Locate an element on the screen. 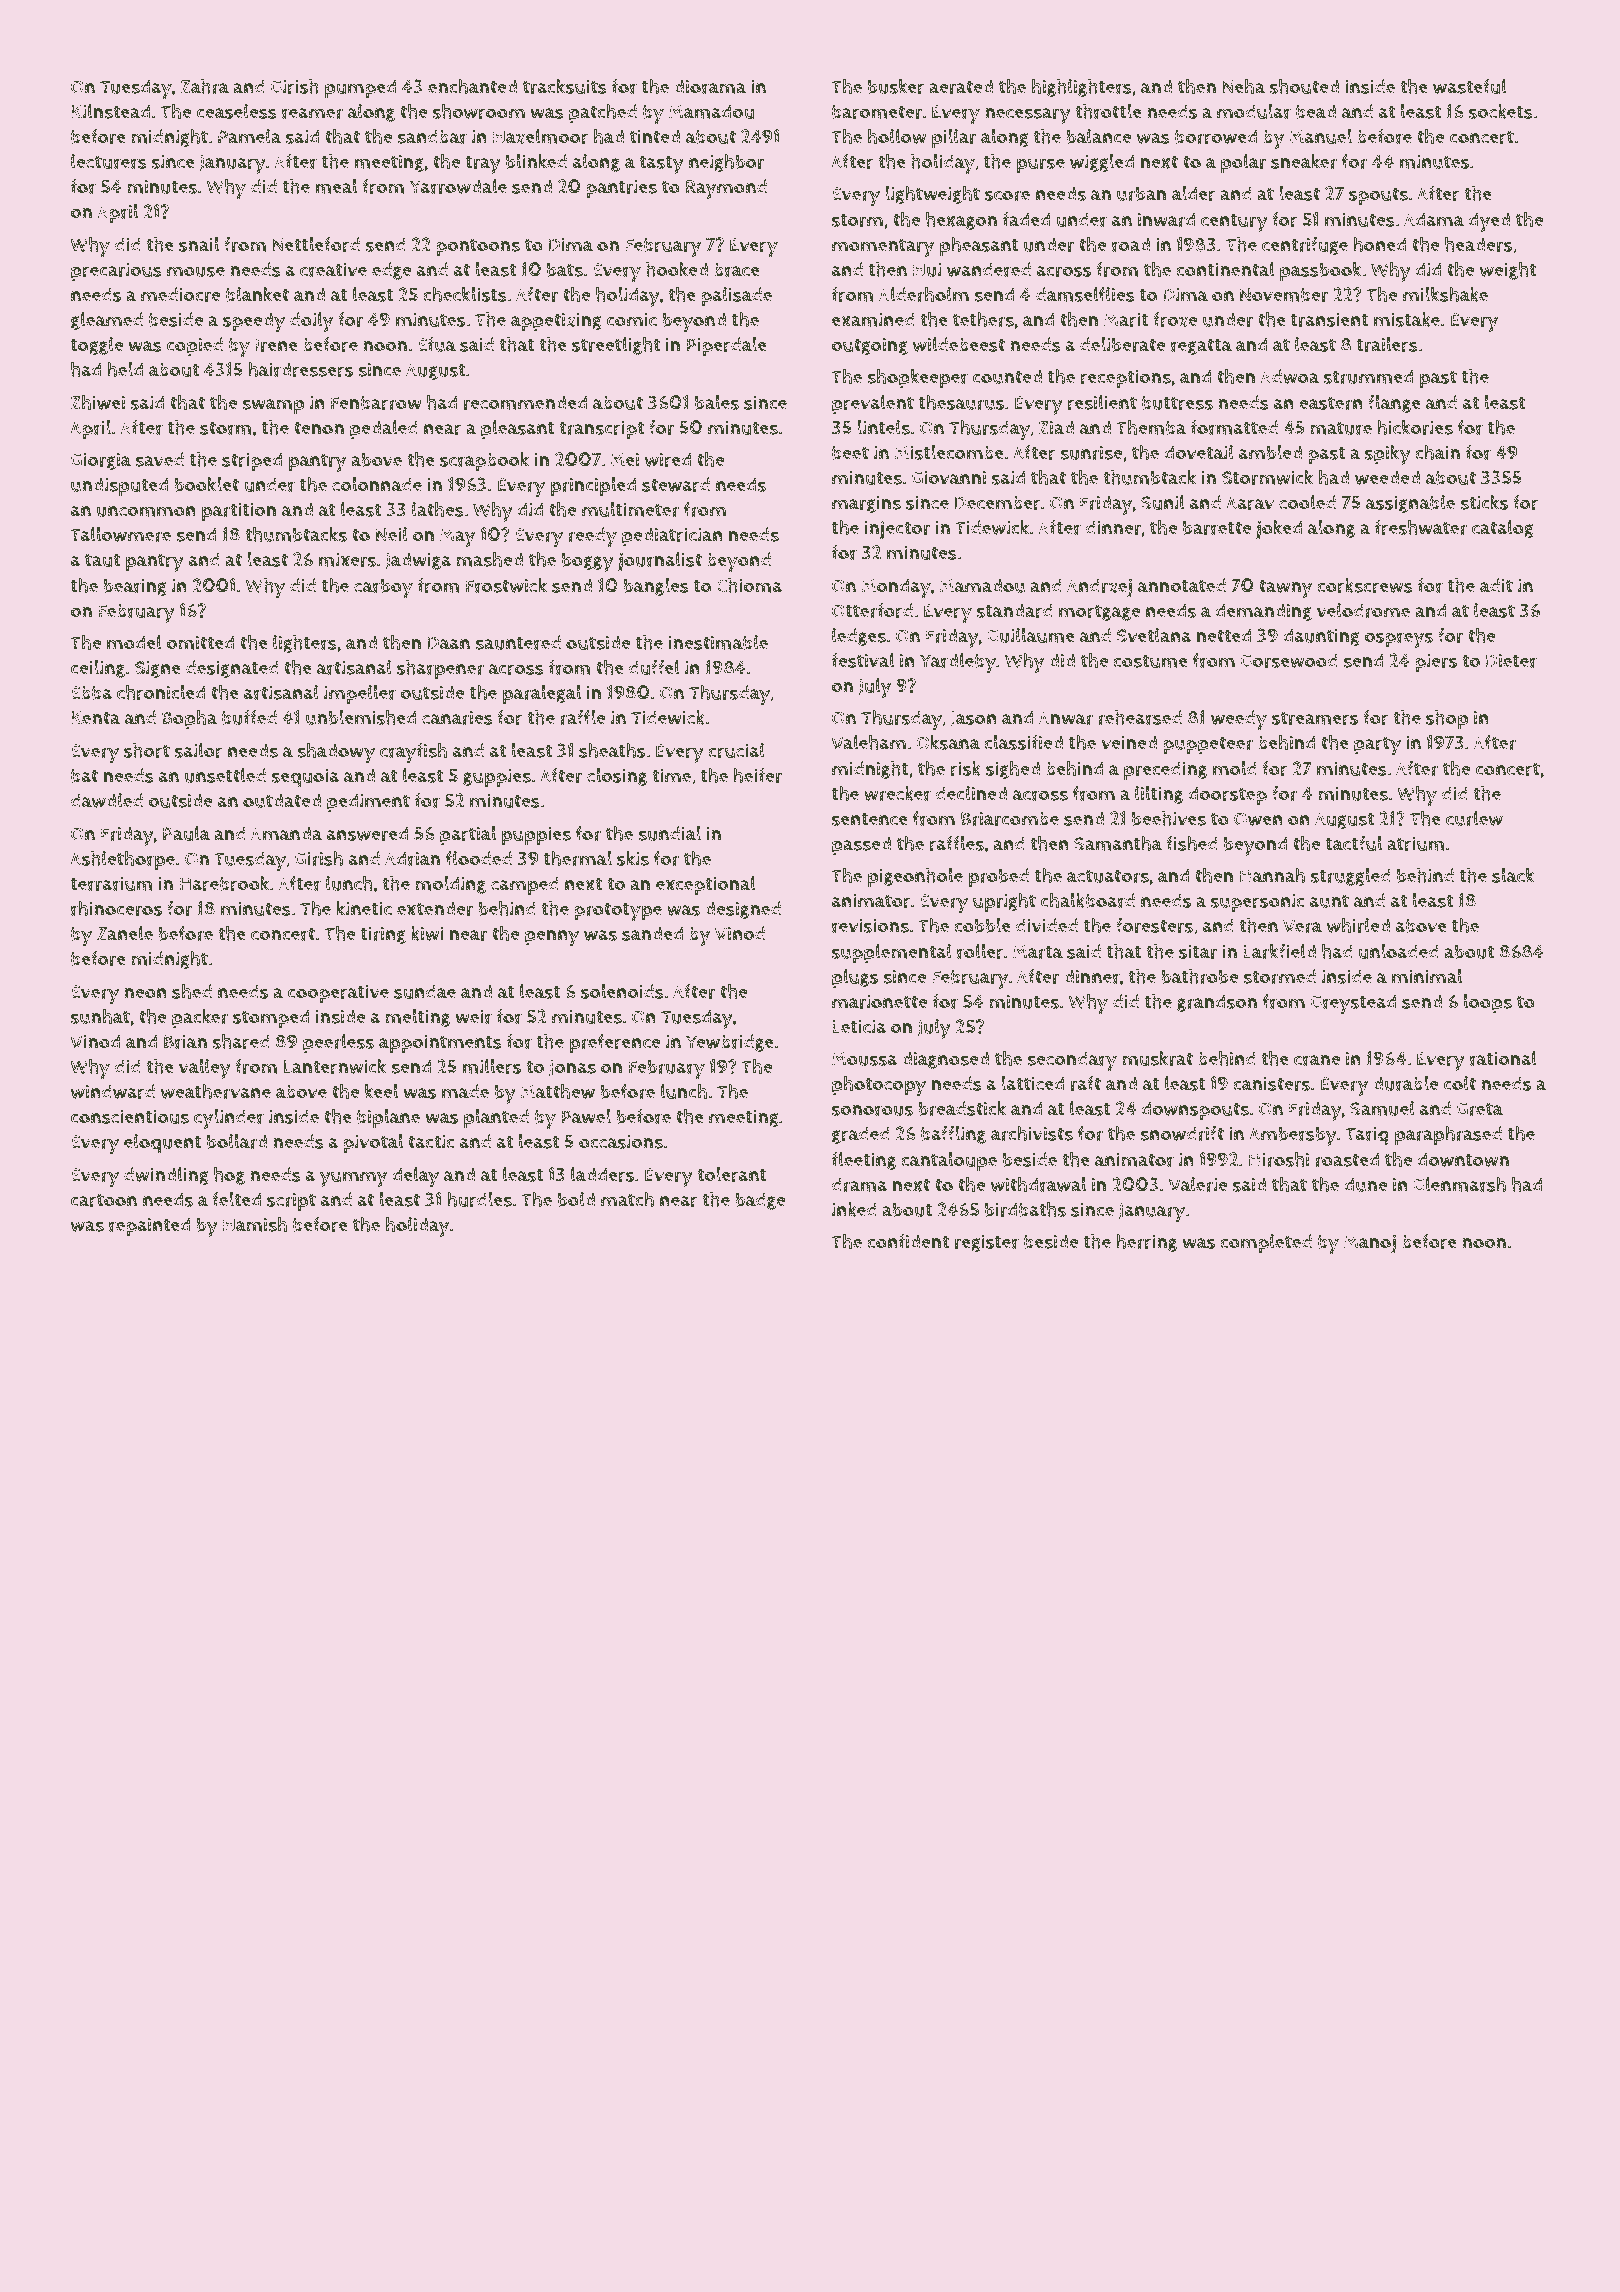 The height and width of the screenshot is (2292, 1620). lilting is located at coordinates (1159, 795).
